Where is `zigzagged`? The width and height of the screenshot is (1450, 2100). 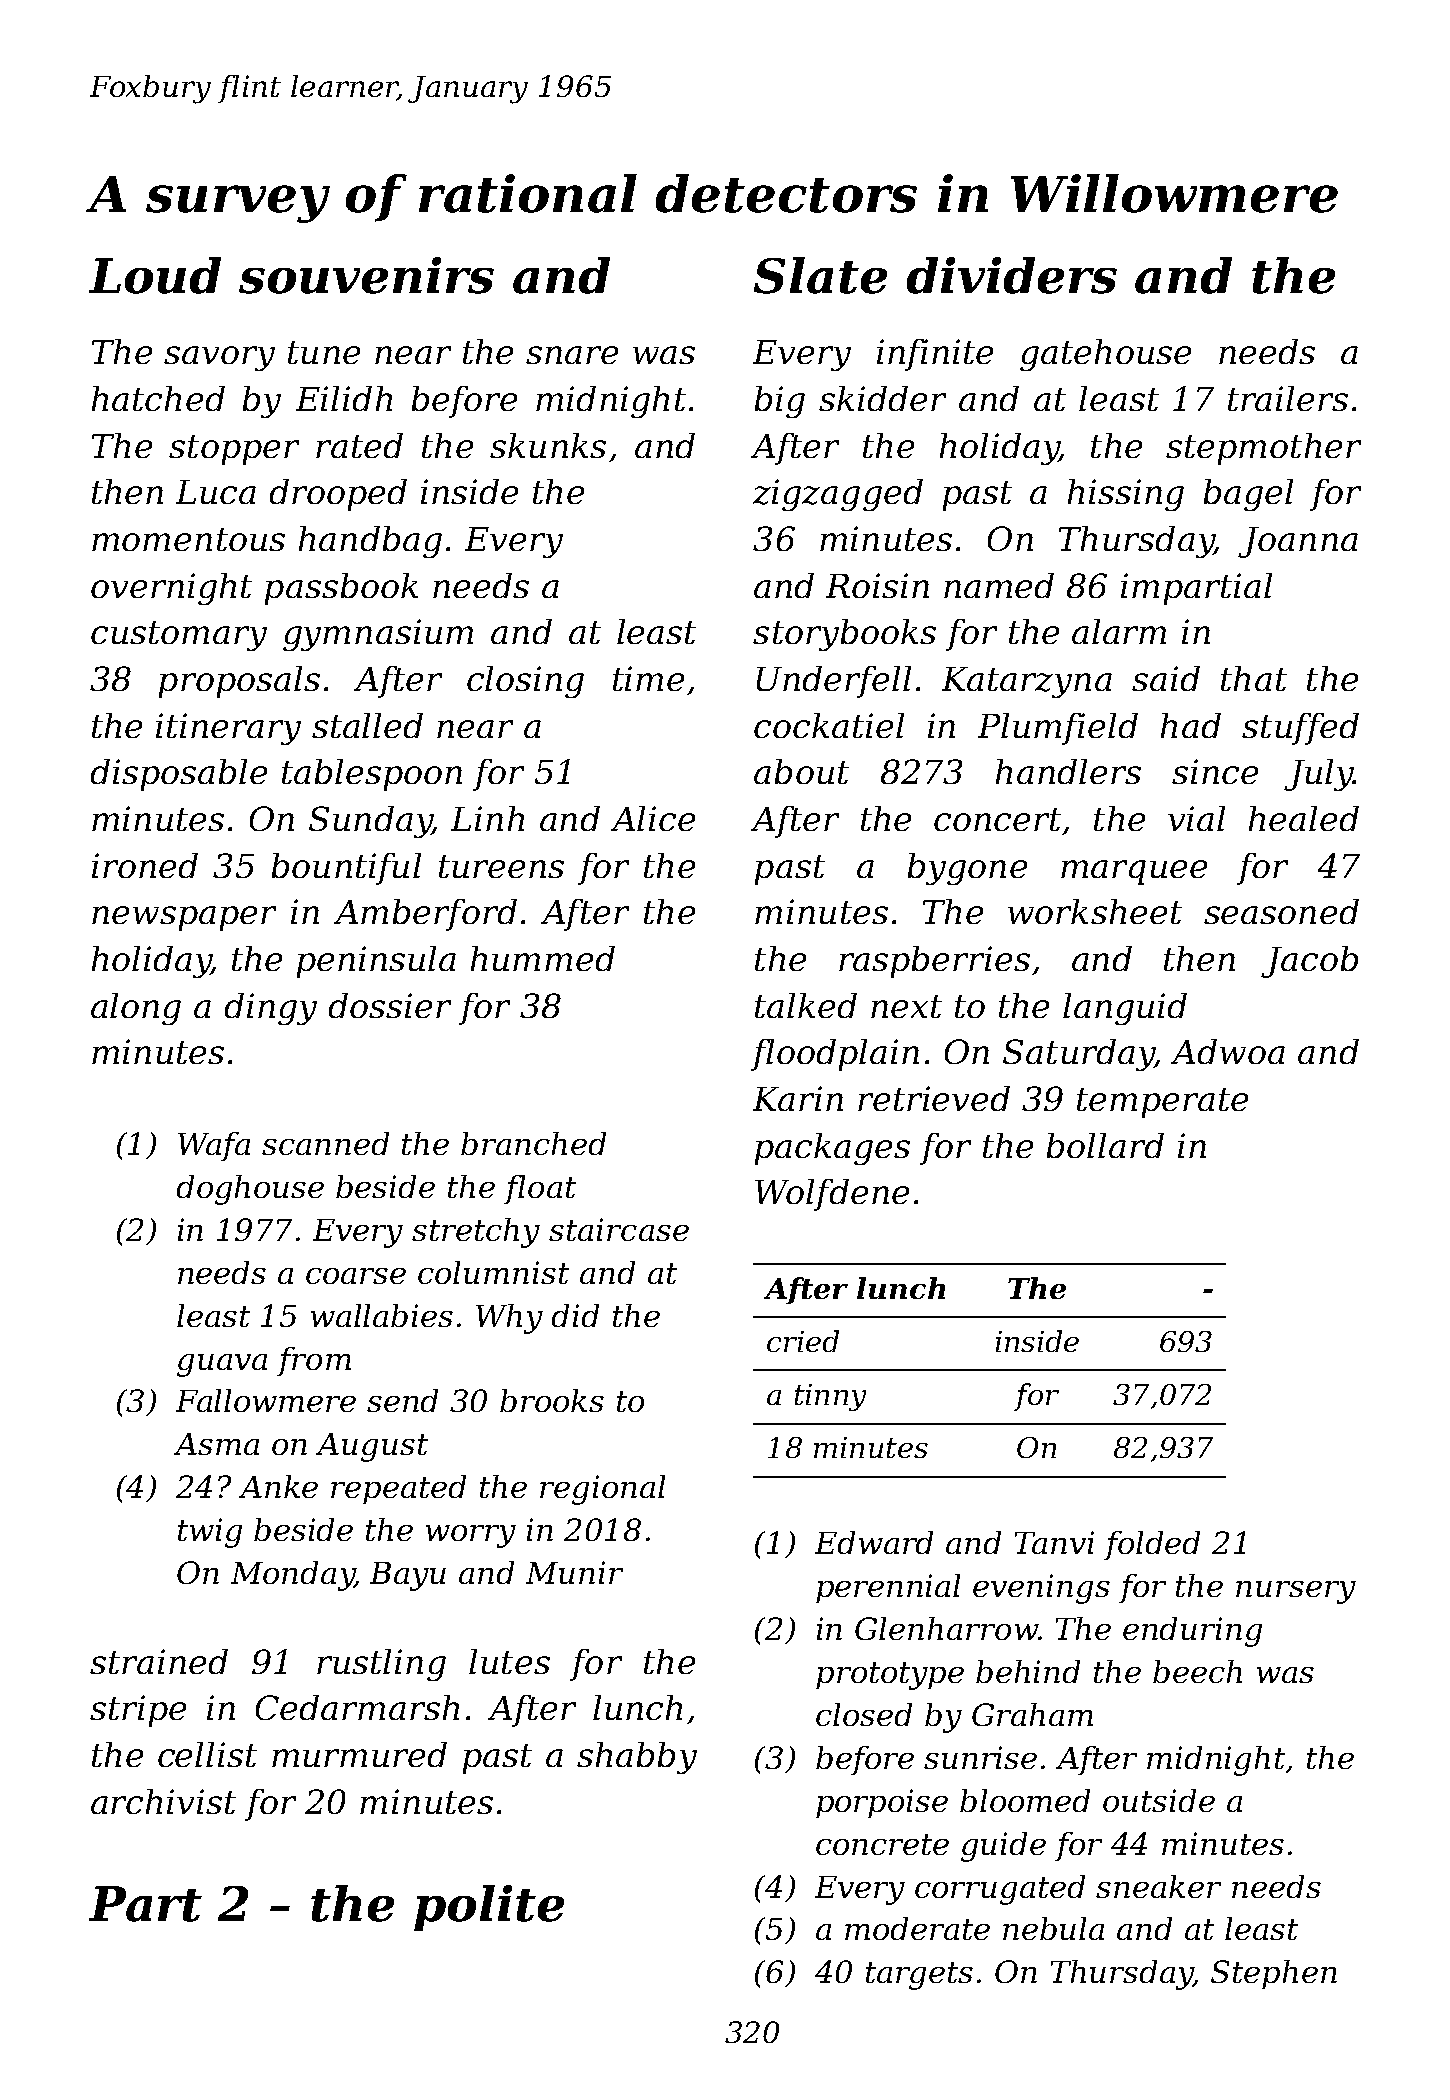 zigzagged is located at coordinates (838, 495).
